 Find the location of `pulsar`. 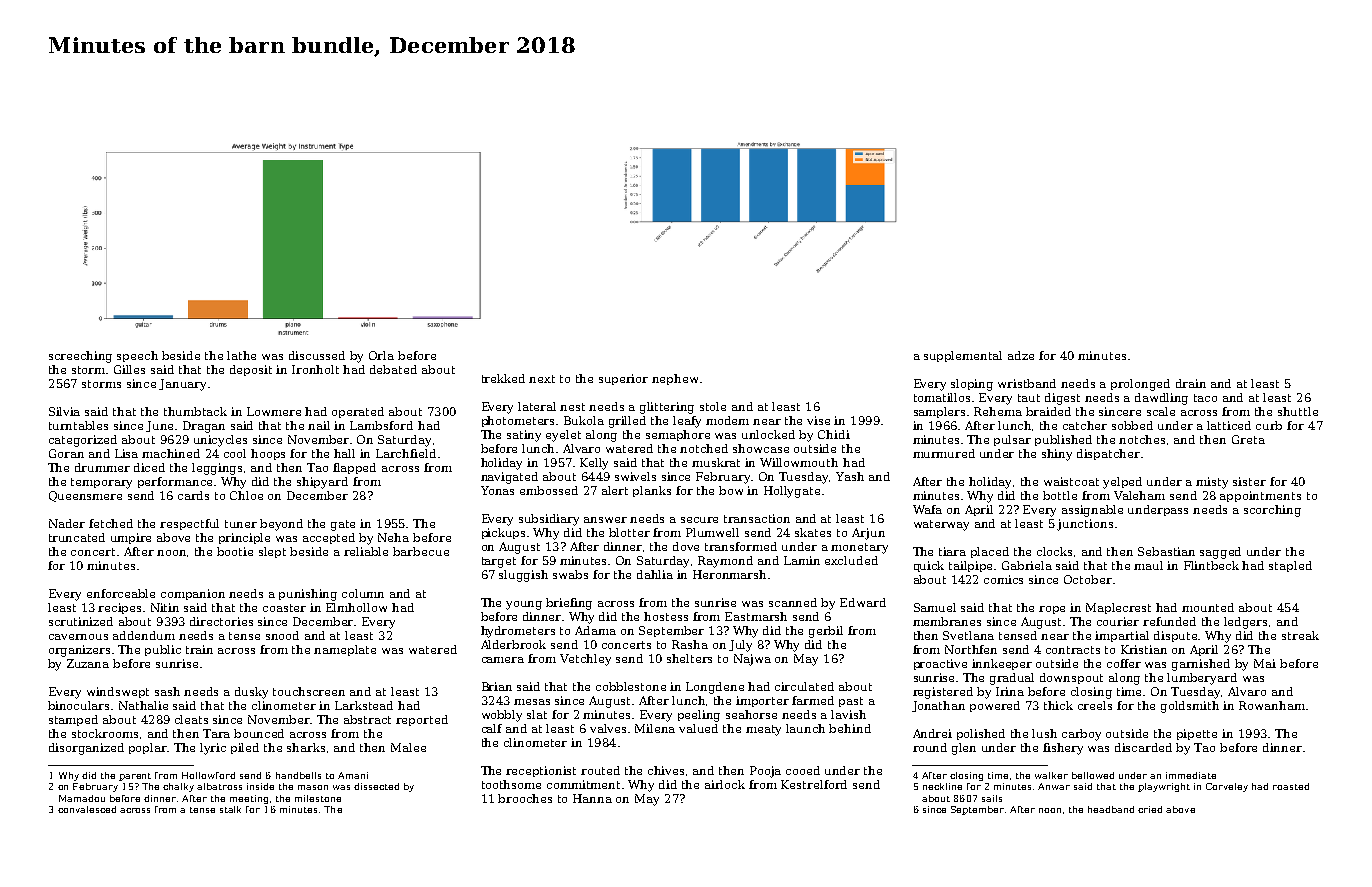

pulsar is located at coordinates (1012, 440).
